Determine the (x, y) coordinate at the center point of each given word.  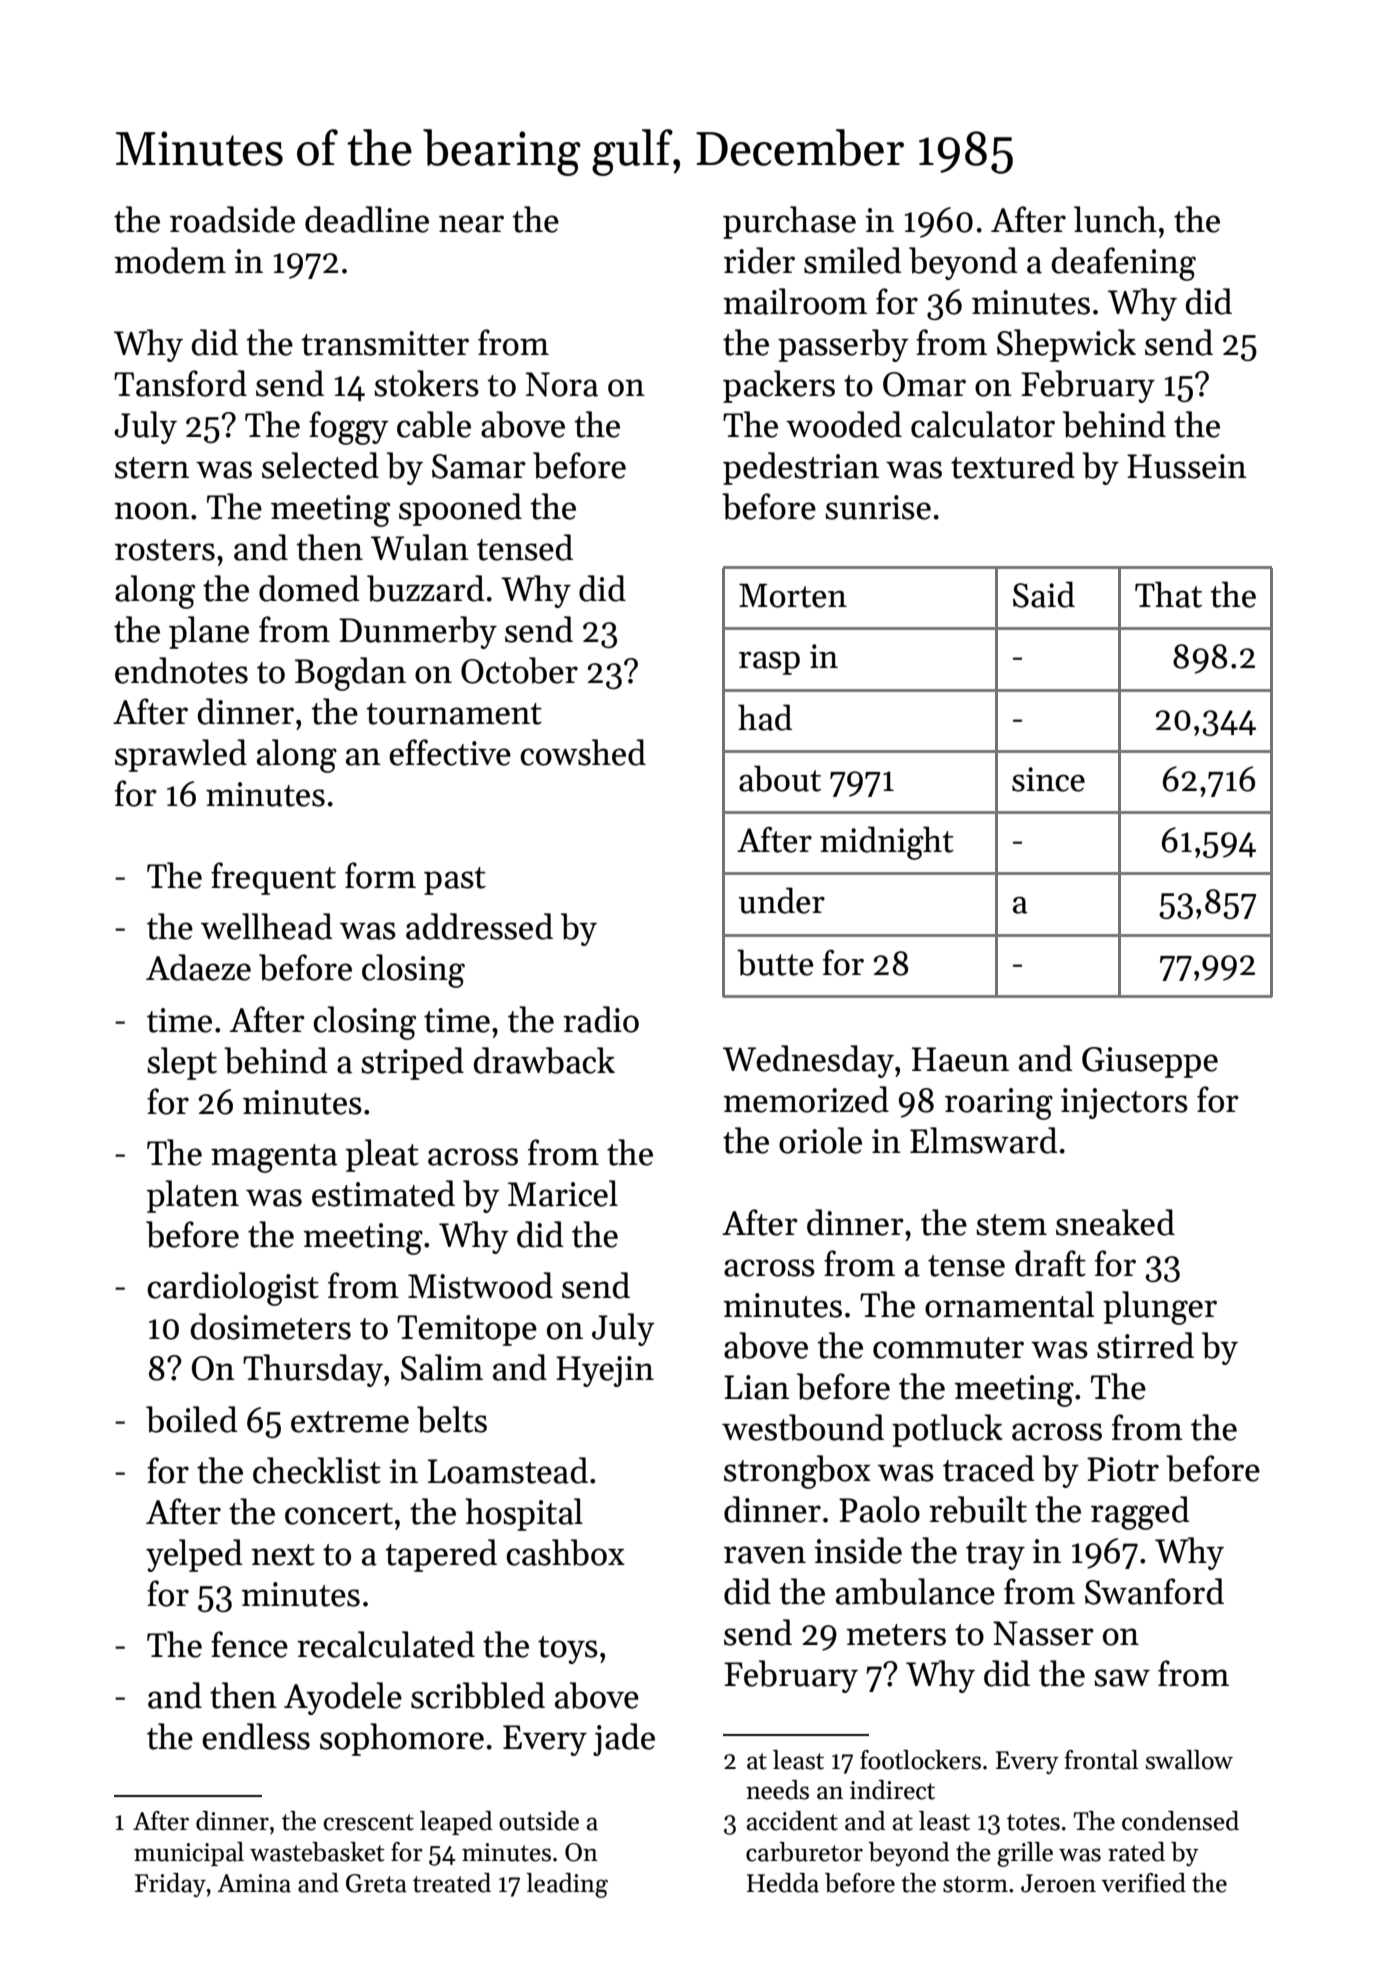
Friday (170, 1885)
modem (170, 260)
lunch (1115, 219)
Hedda (783, 1883)
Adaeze (198, 967)
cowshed (583, 752)
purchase (789, 222)
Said (1044, 594)
